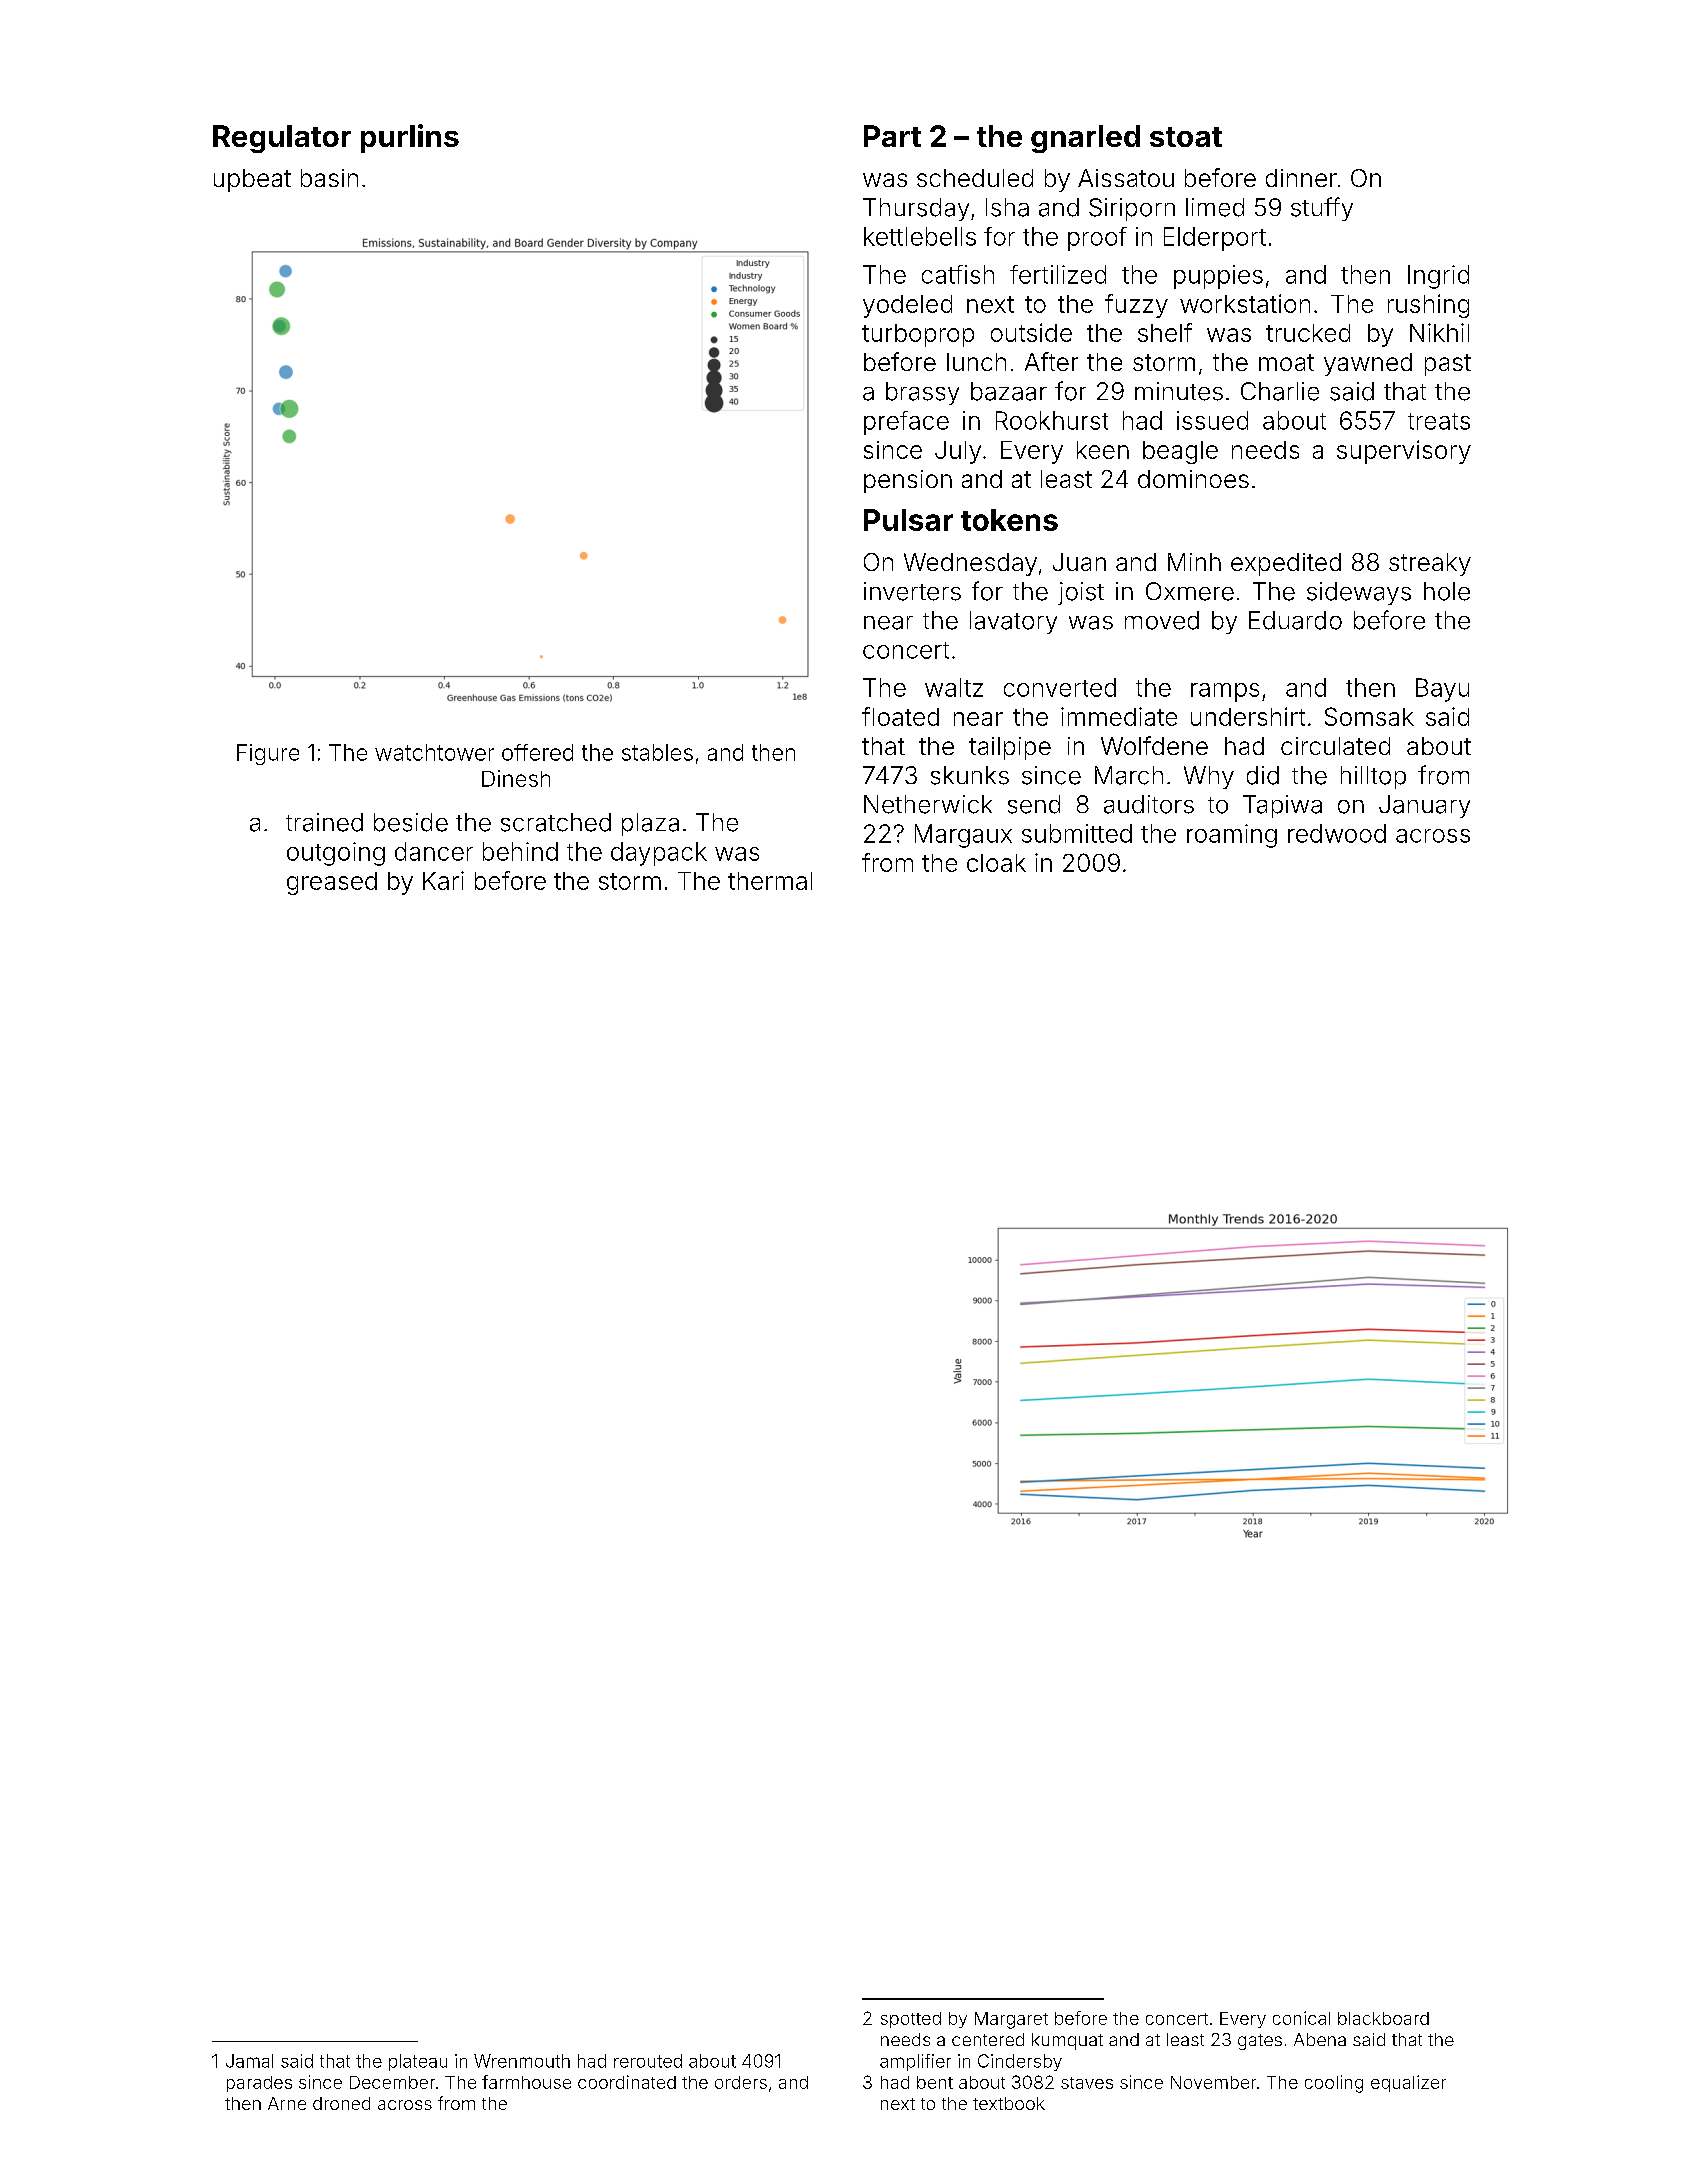  Describe the element at coordinates (418, 2062) in the screenshot. I see `plateau` at that location.
